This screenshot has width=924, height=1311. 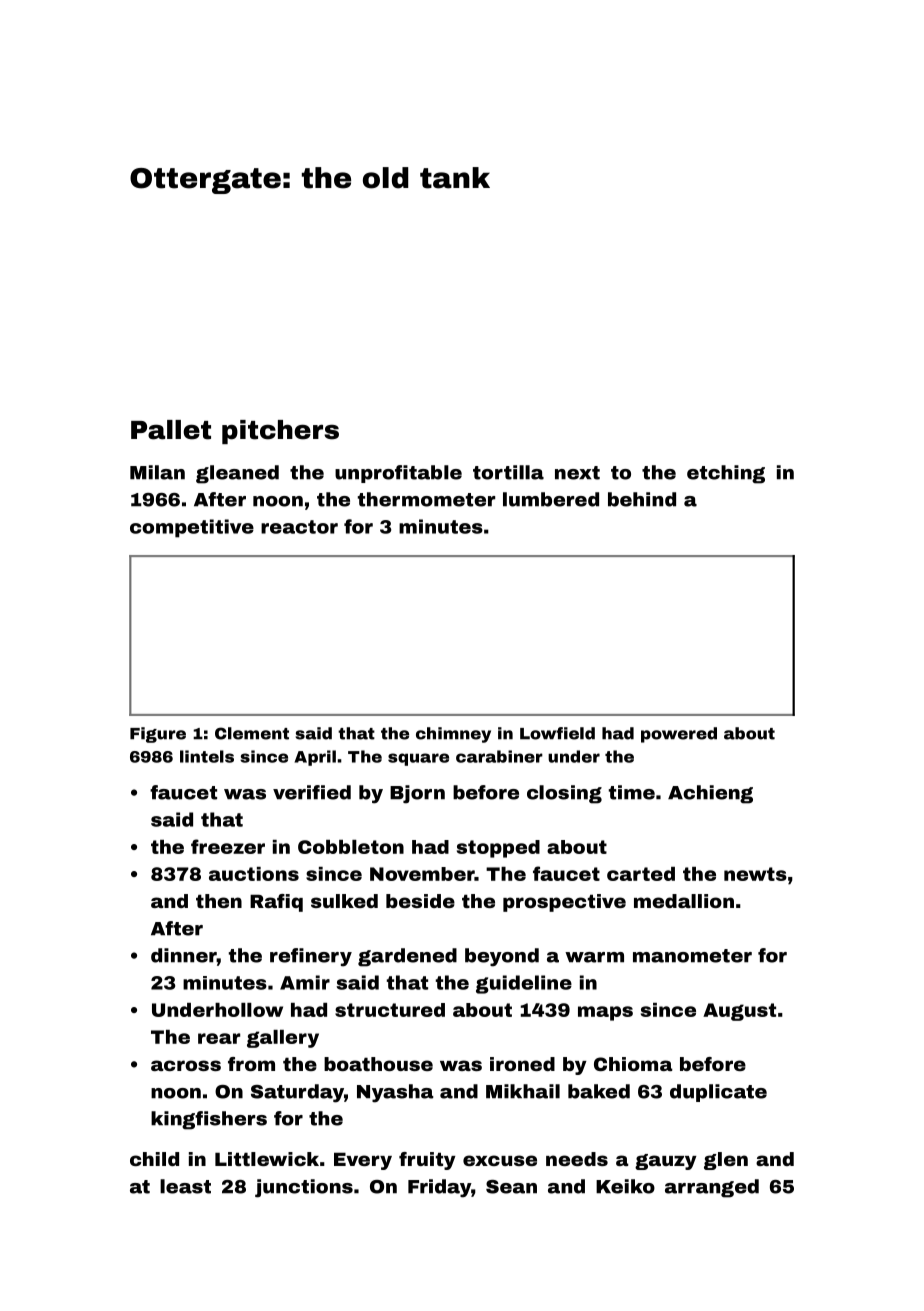 I want to click on Milan, so click(x=157, y=472).
